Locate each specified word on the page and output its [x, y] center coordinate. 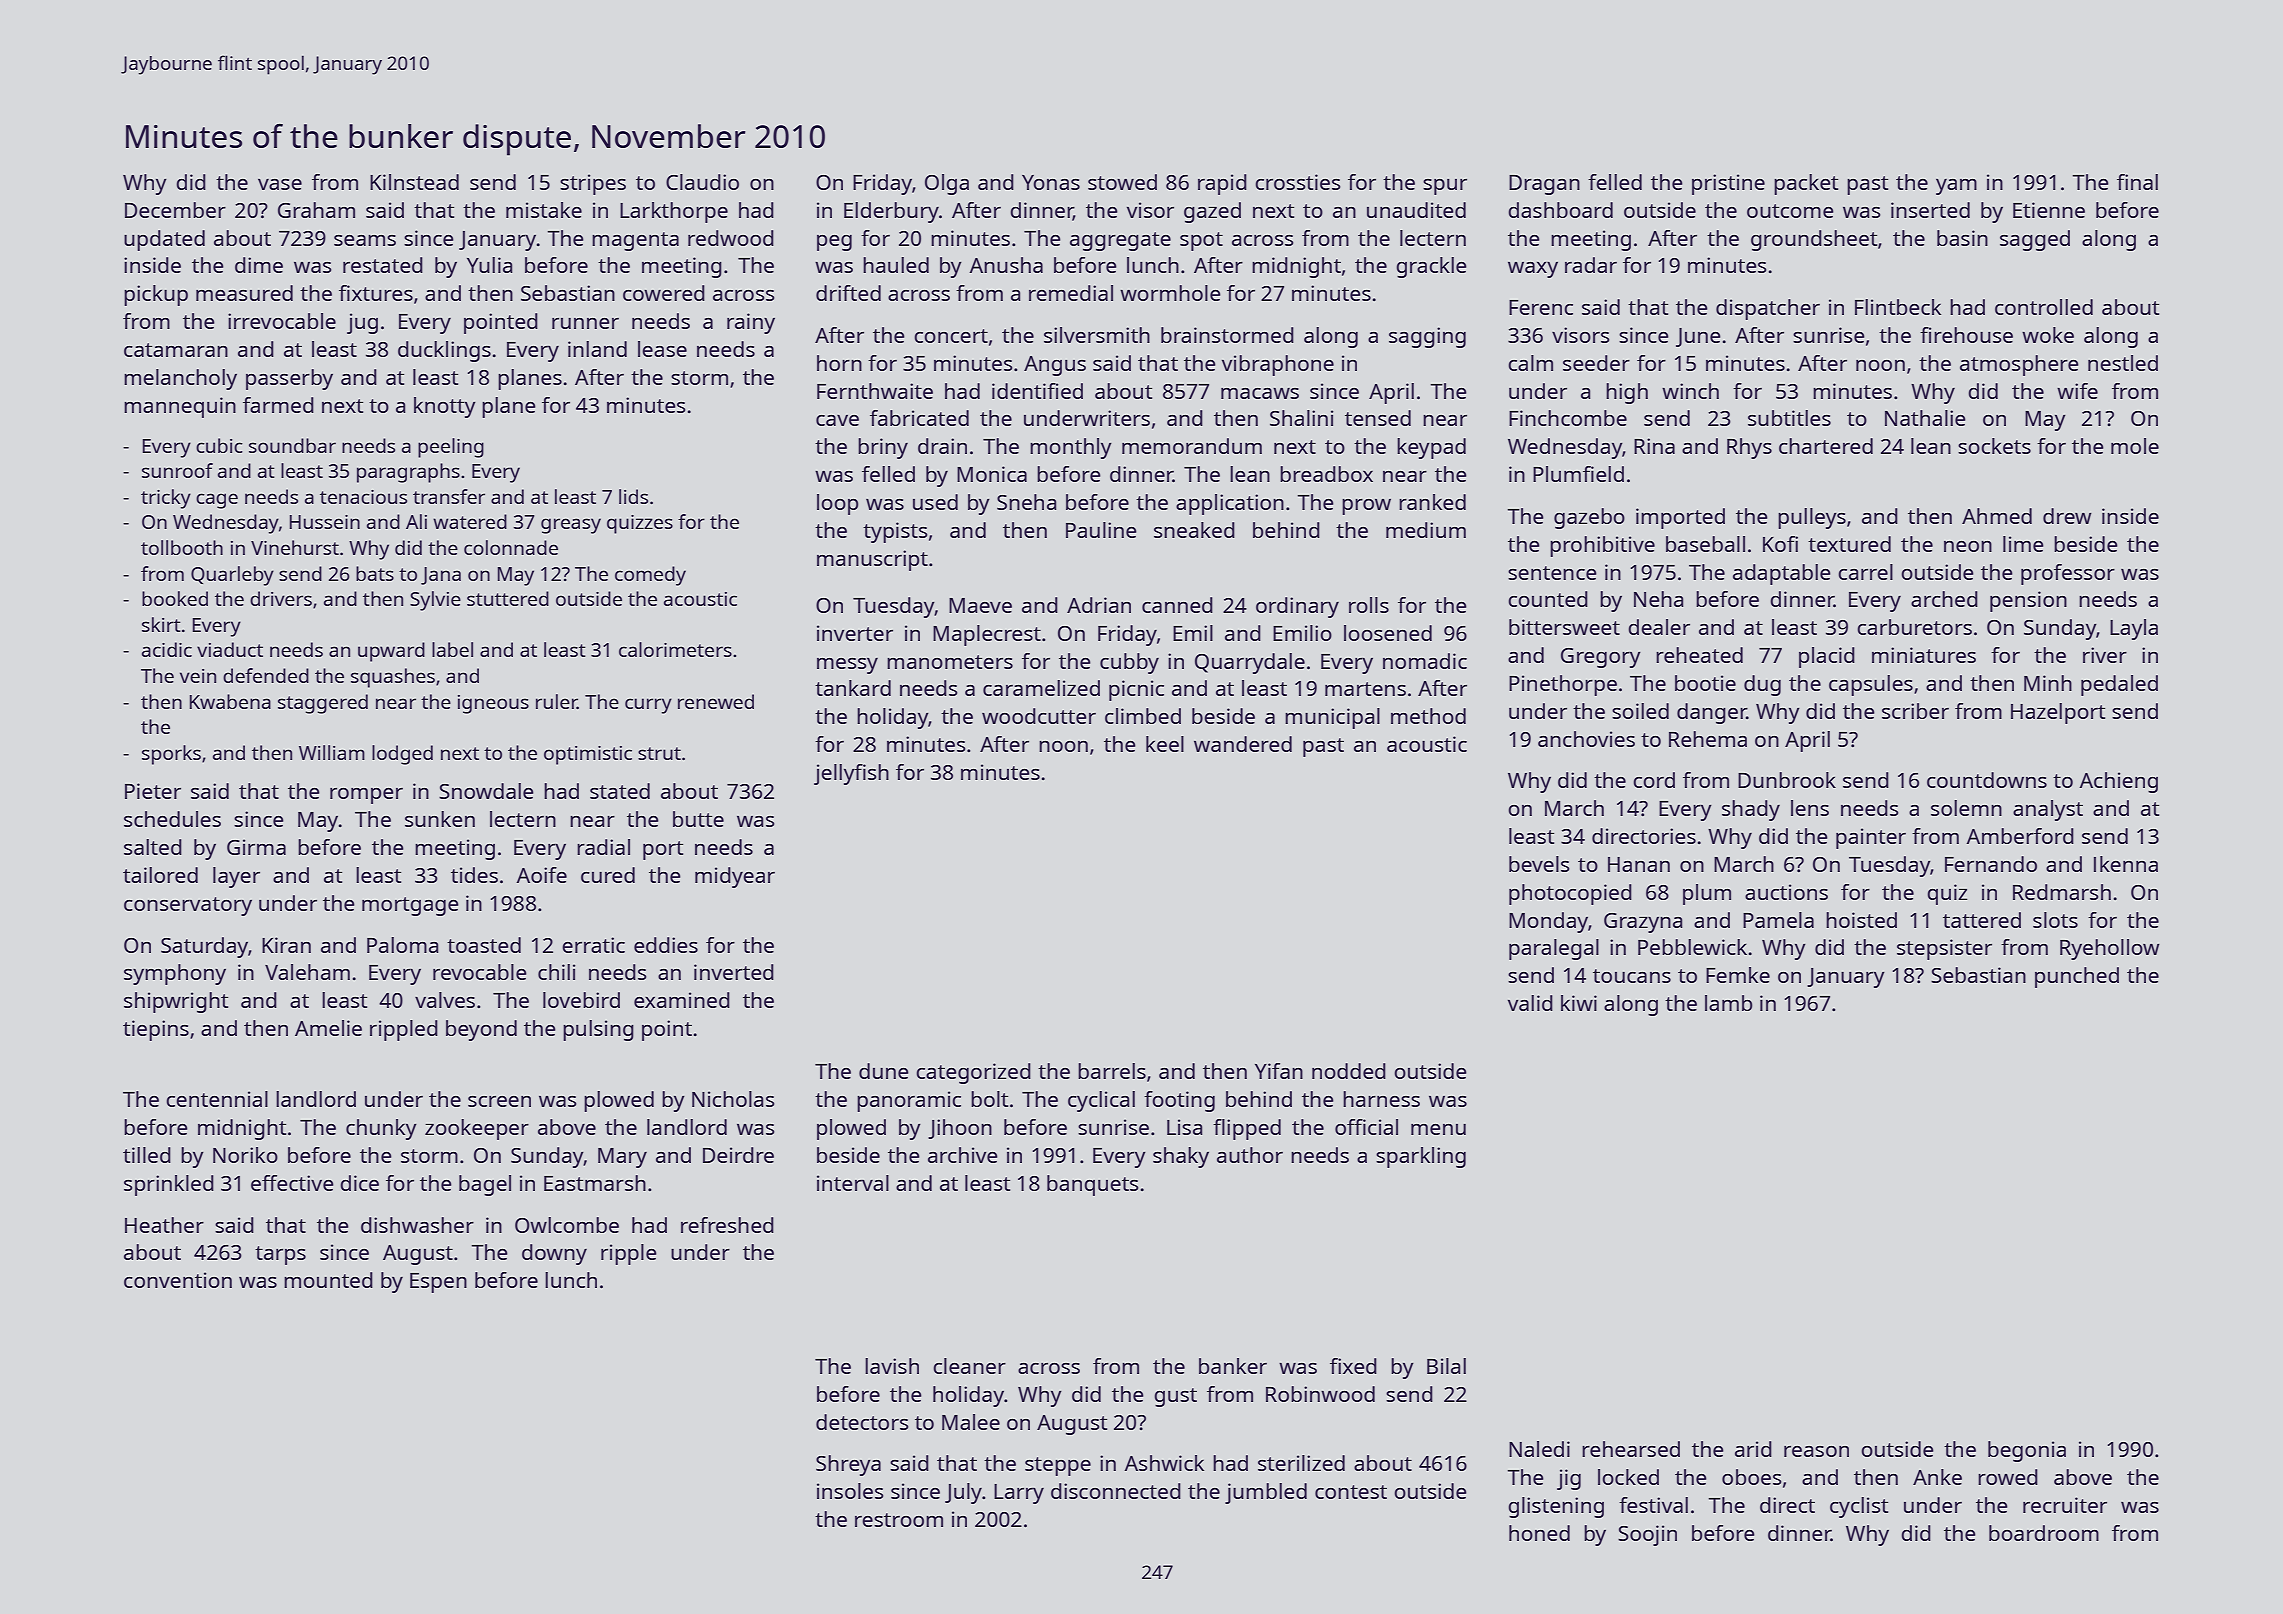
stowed [1122, 182]
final [2137, 182]
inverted [734, 972]
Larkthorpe [674, 212]
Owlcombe [567, 1225]
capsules [1871, 685]
